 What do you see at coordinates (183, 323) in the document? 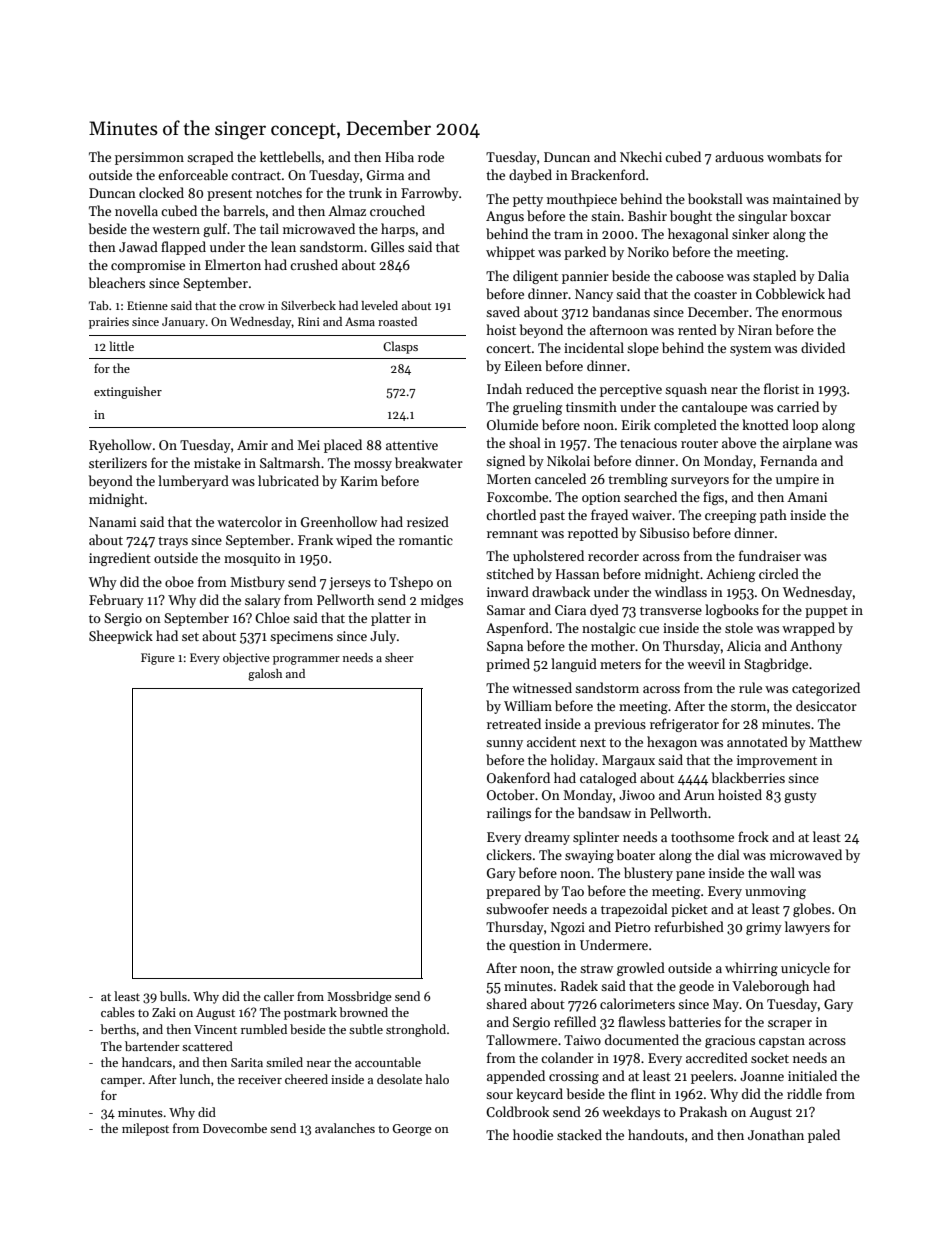
I see `January` at bounding box center [183, 323].
